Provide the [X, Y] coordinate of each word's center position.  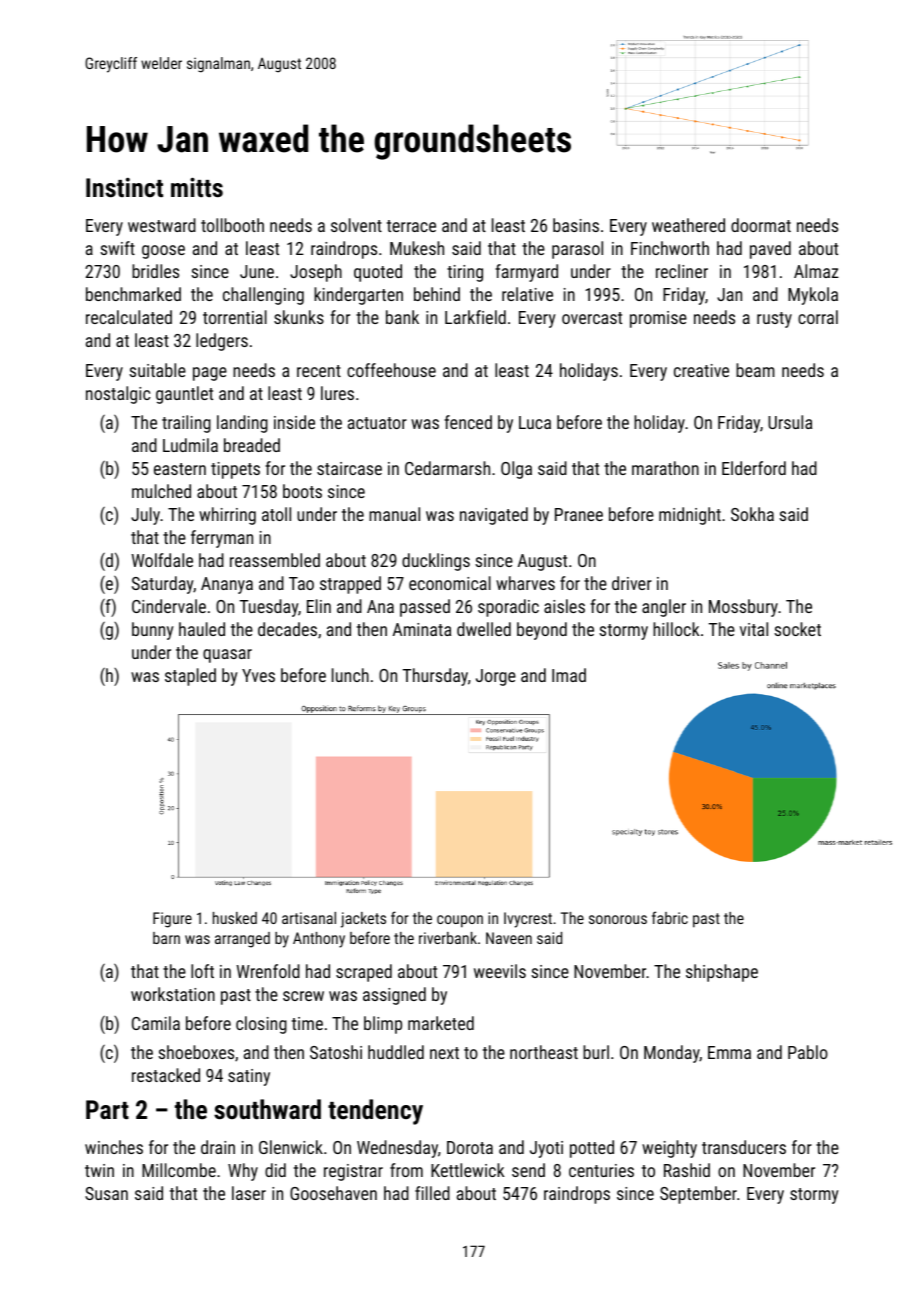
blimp [383, 1025]
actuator [377, 423]
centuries [601, 1170]
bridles [155, 271]
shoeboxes [196, 1052]
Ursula [790, 422]
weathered [688, 225]
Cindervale [169, 606]
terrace [411, 226]
